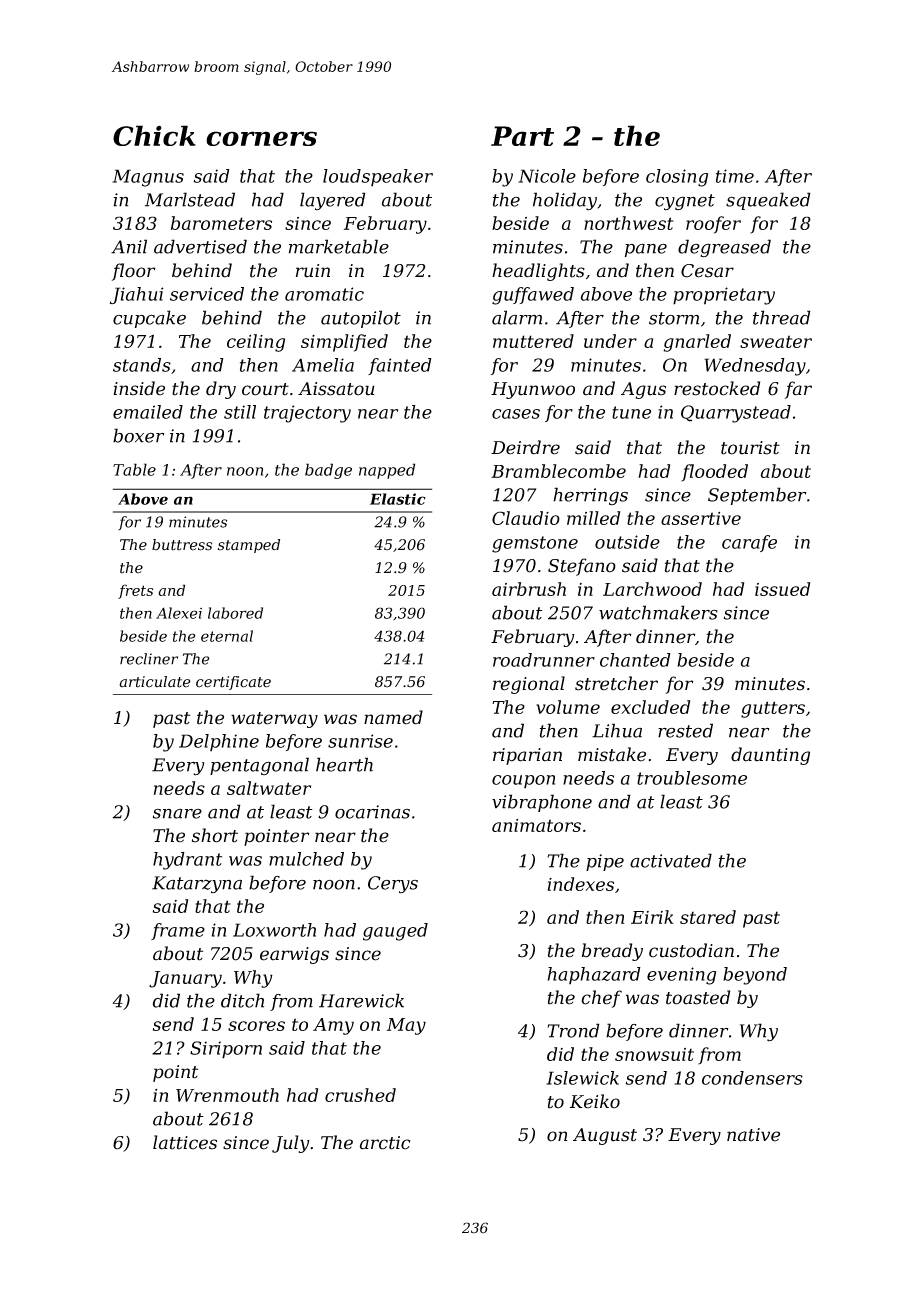  Describe the element at coordinates (707, 271) in the screenshot. I see `Cesar` at that location.
